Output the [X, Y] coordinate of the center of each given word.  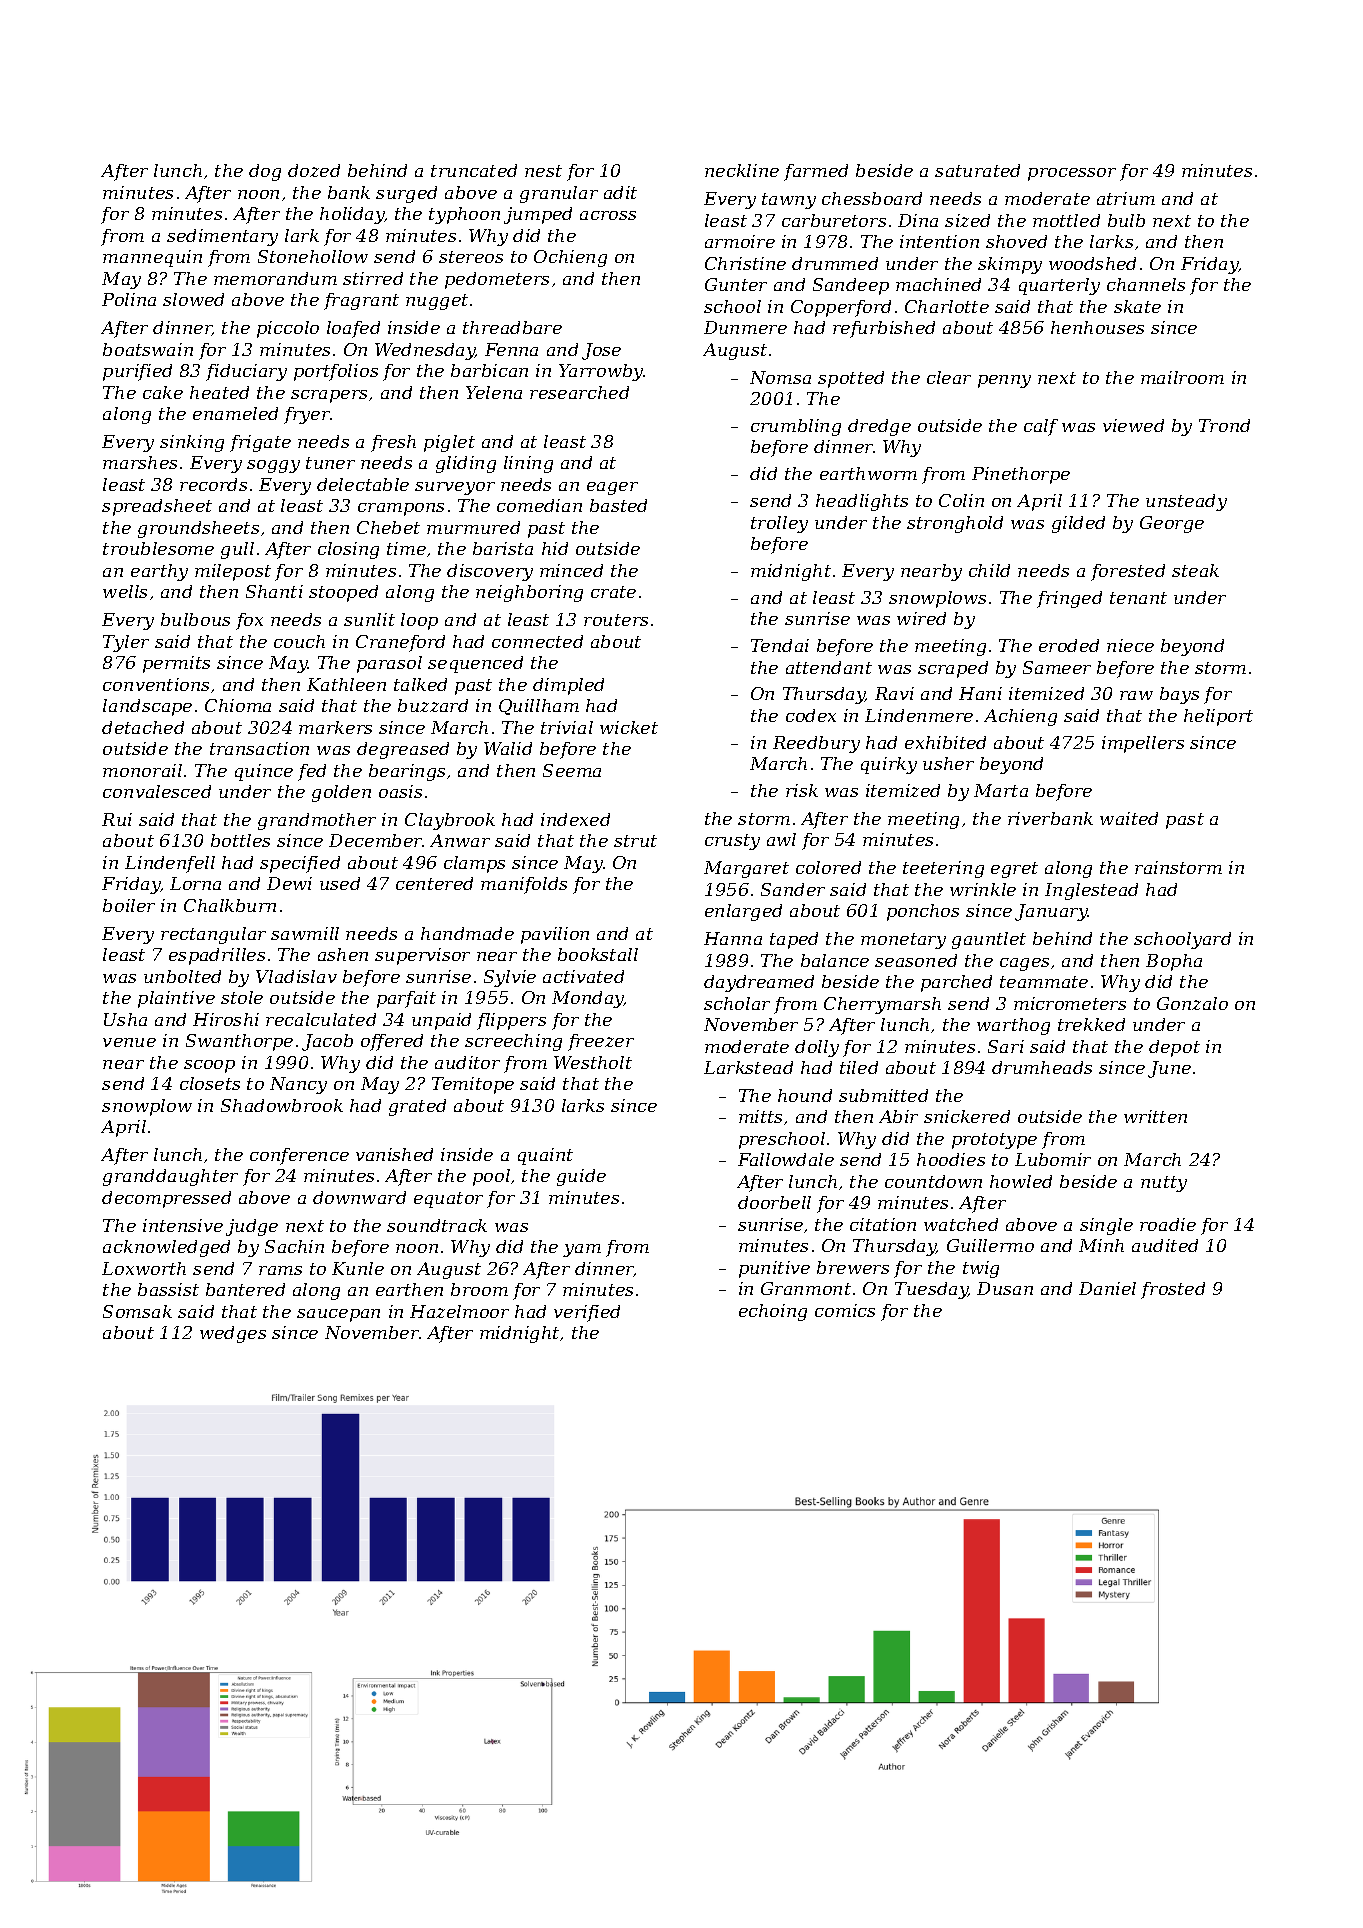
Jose [601, 351]
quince [264, 772]
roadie [1168, 1224]
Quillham [539, 707]
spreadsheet [157, 507]
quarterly [1059, 286]
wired [921, 618]
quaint [545, 1156]
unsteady [1186, 502]
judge [252, 1227]
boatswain [148, 349]
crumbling [796, 427]
